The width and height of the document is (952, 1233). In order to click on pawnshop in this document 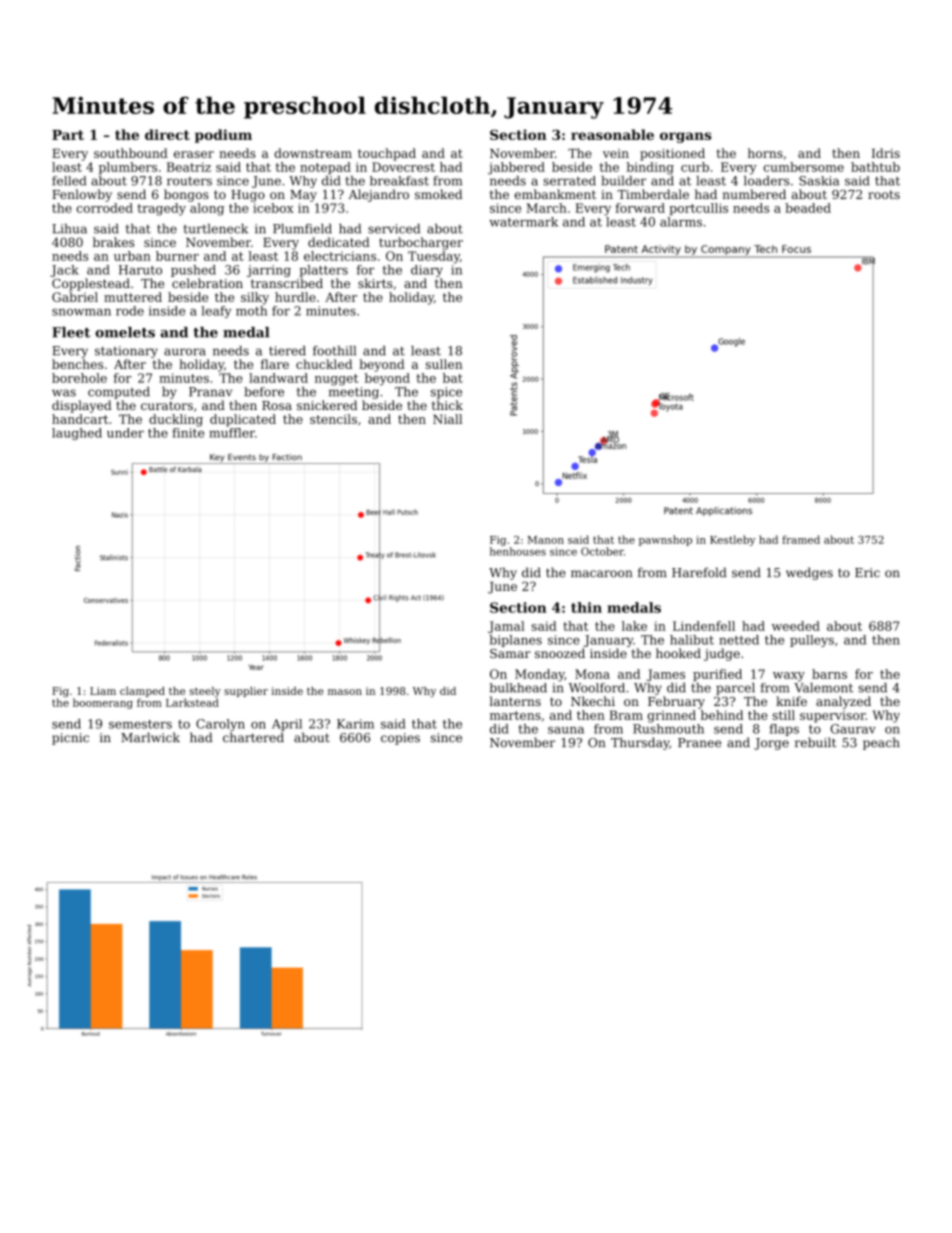, I will do `click(665, 540)`.
